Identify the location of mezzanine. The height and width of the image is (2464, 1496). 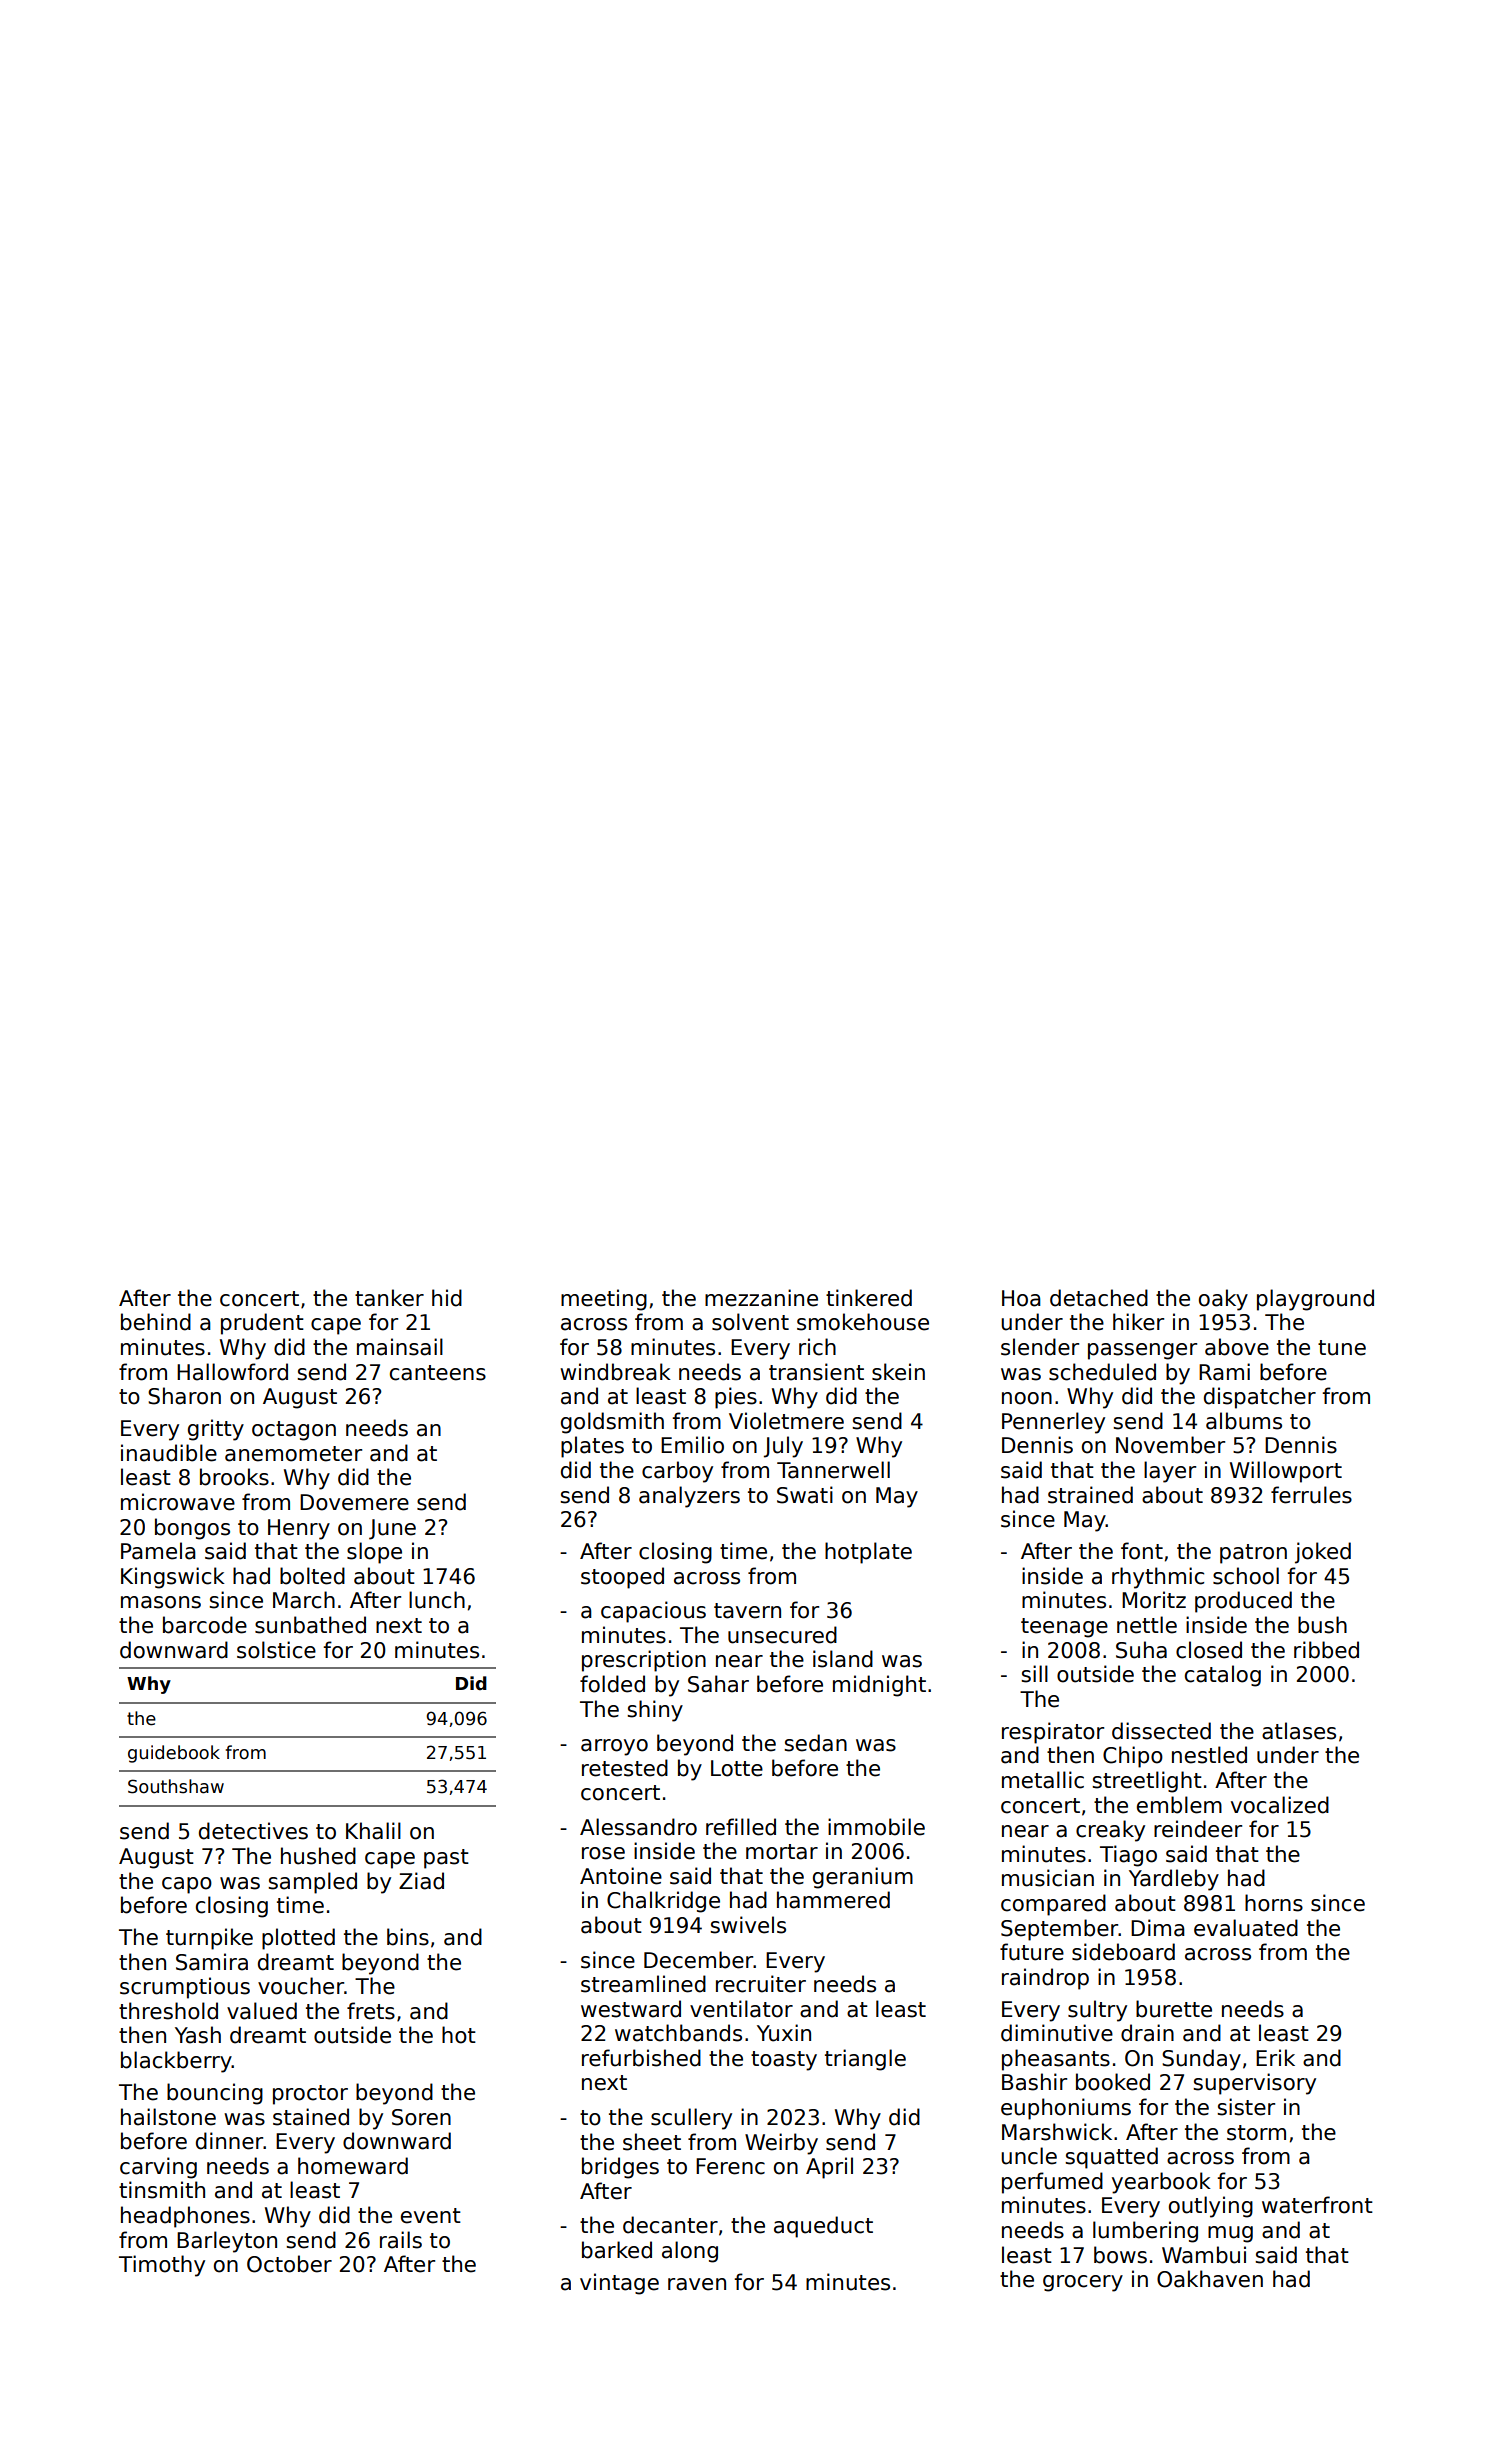
(761, 1298).
